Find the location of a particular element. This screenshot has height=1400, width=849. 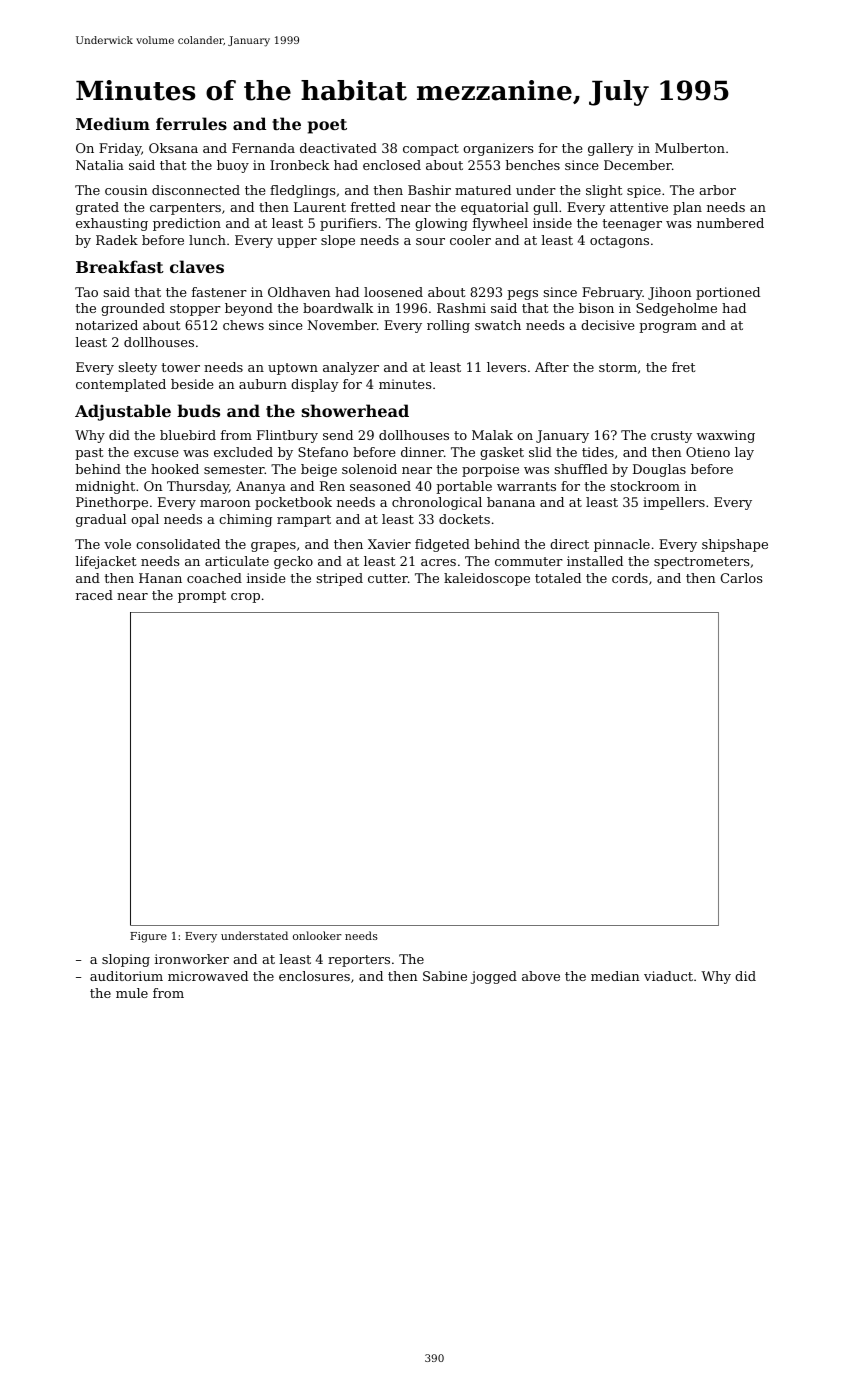

cords is located at coordinates (630, 578).
